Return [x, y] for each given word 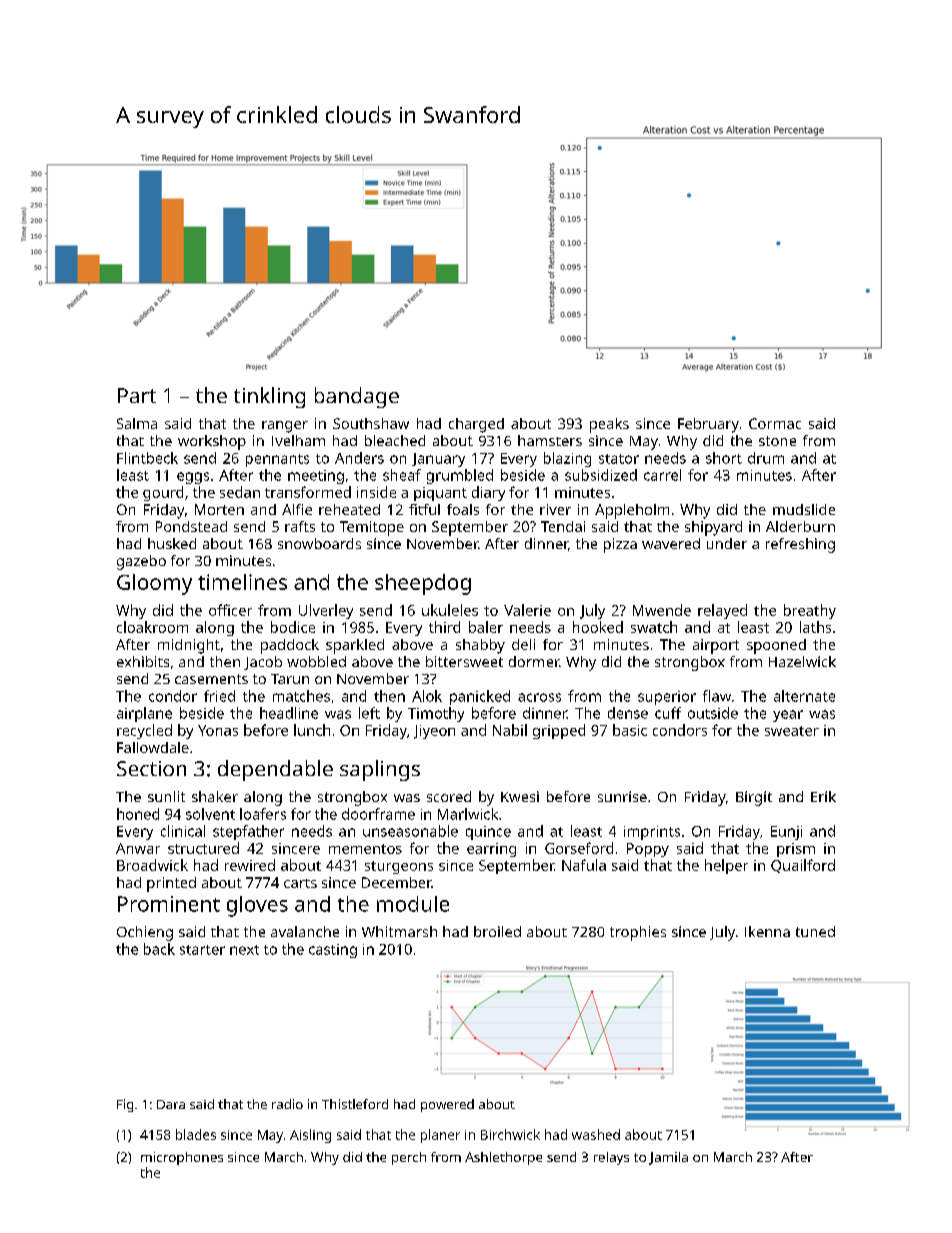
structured [203, 848]
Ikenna [767, 931]
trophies [638, 933]
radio [287, 1104]
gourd [163, 493]
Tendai [563, 526]
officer [230, 610]
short [724, 458]
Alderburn [800, 526]
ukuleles [450, 610]
